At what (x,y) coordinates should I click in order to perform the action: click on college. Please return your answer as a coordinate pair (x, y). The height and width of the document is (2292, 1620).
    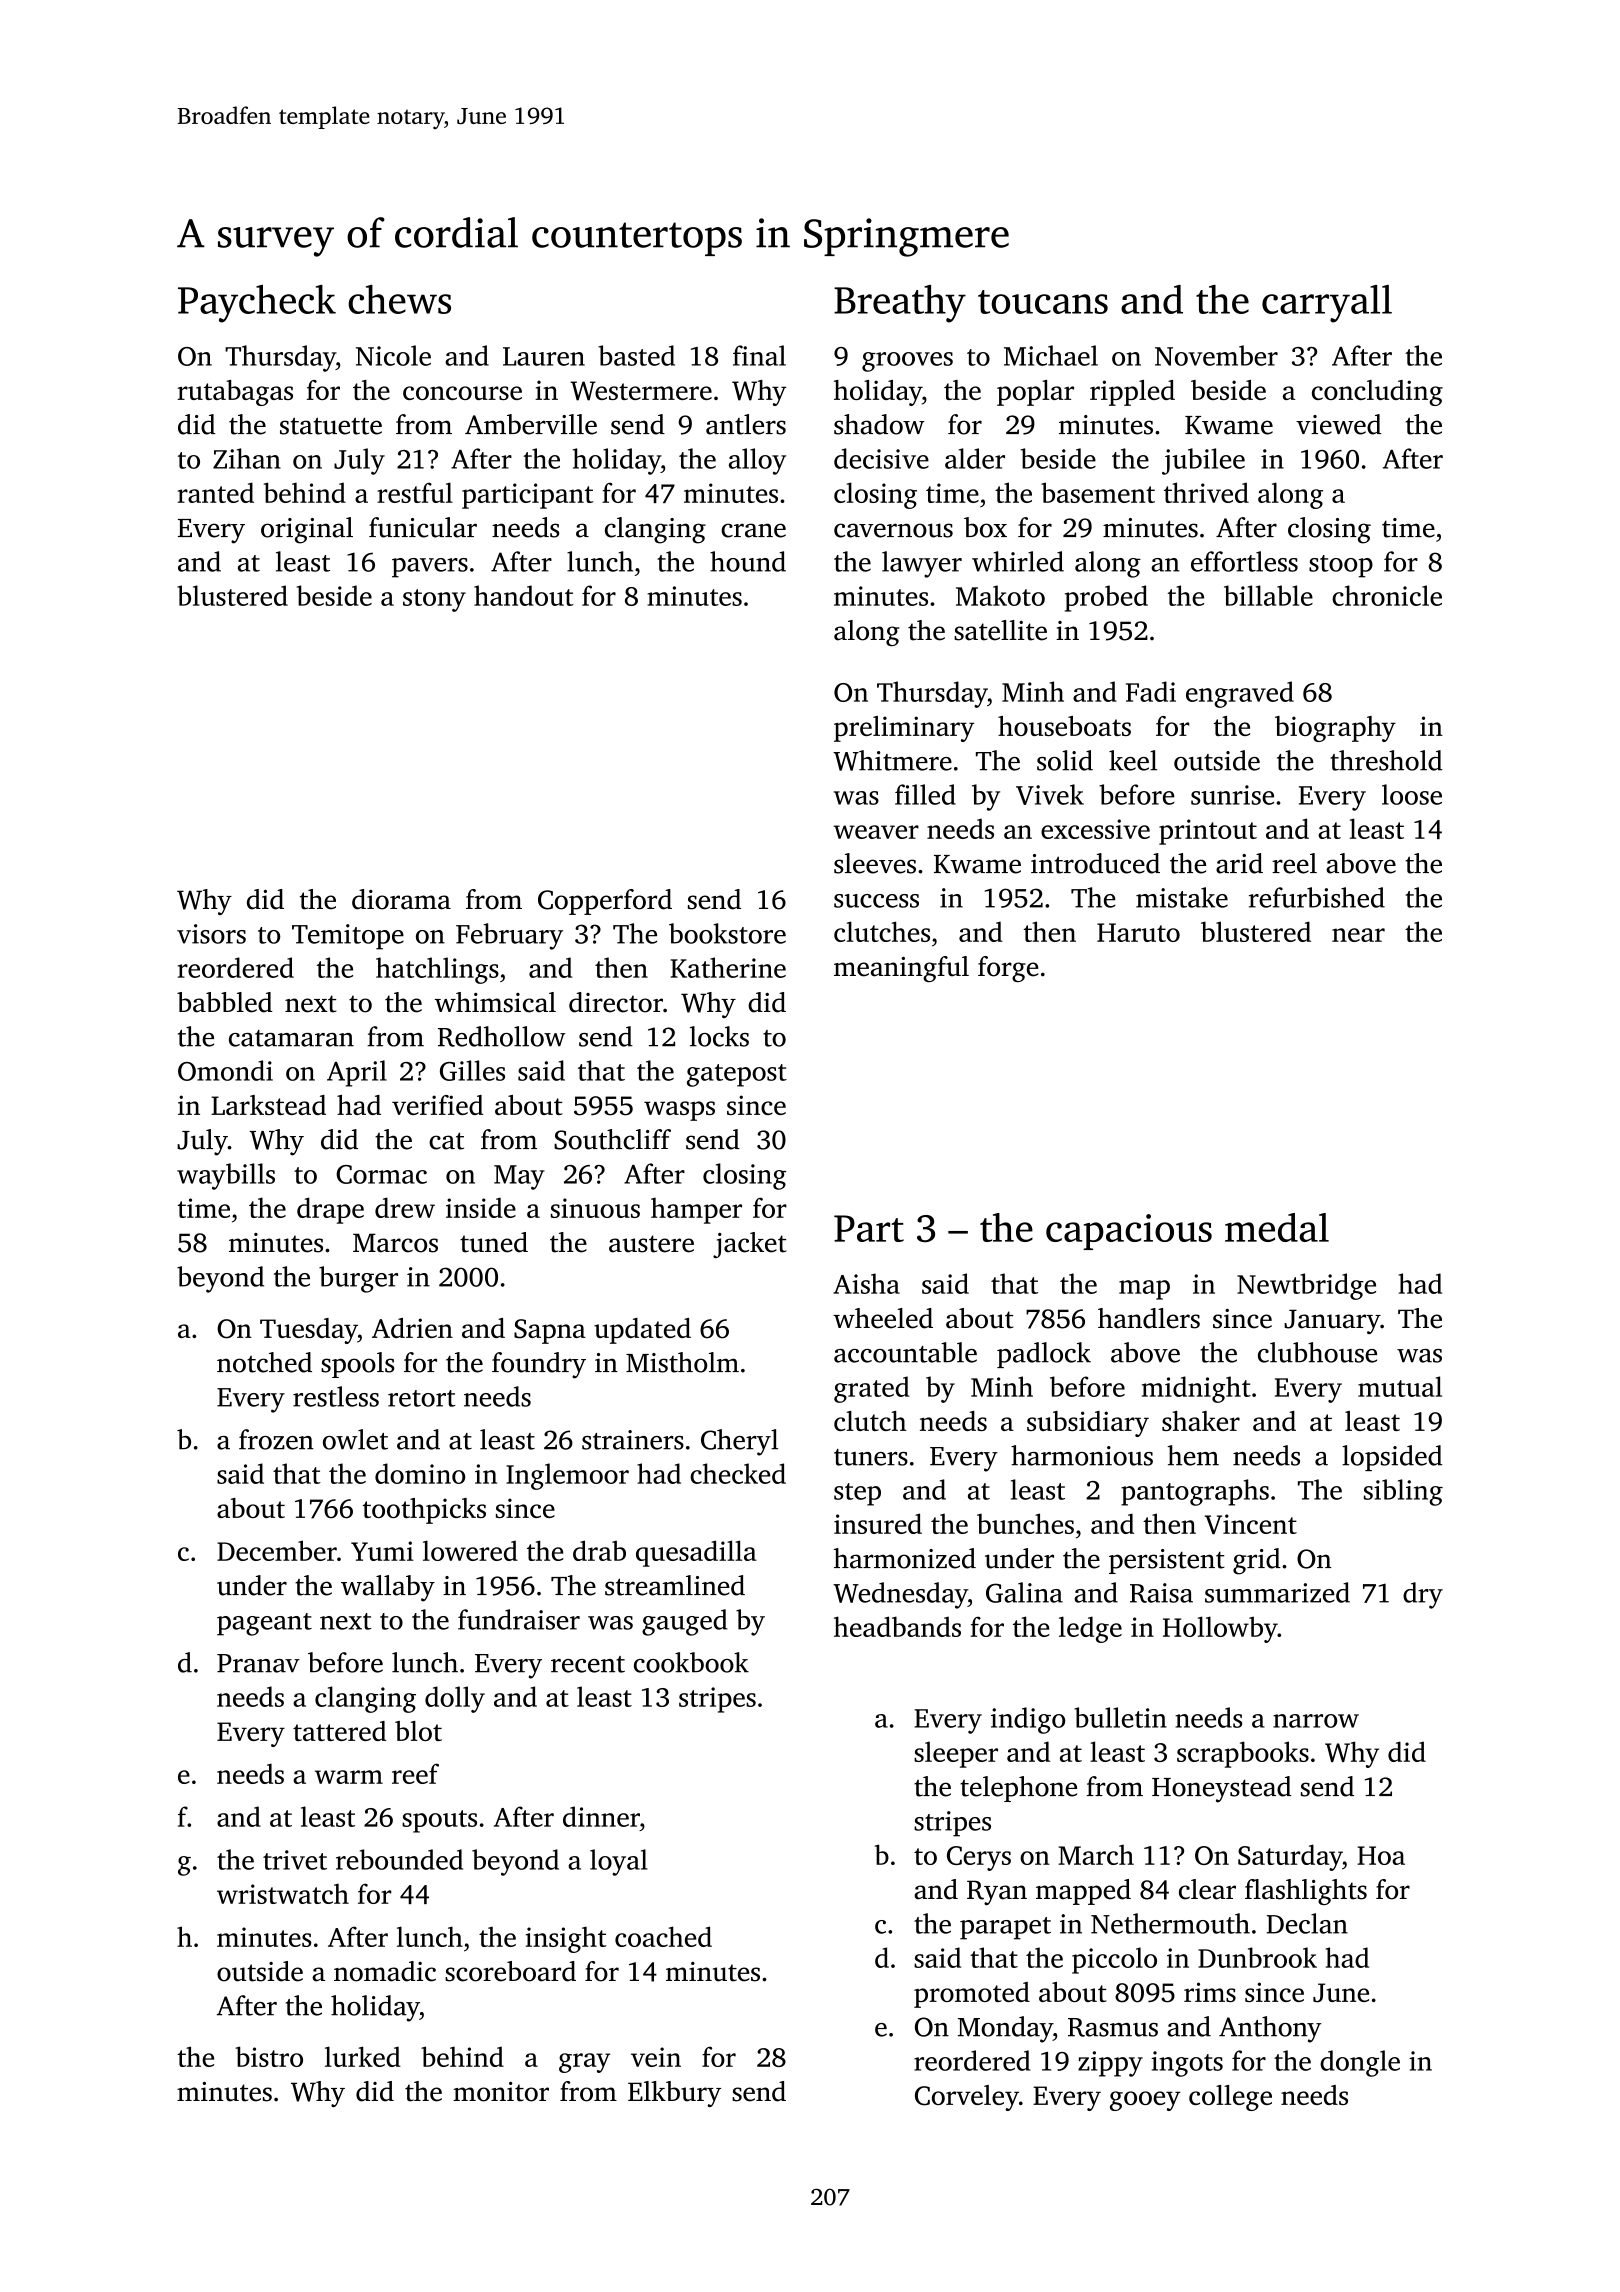
    Looking at the image, I should click on (1230, 2098).
